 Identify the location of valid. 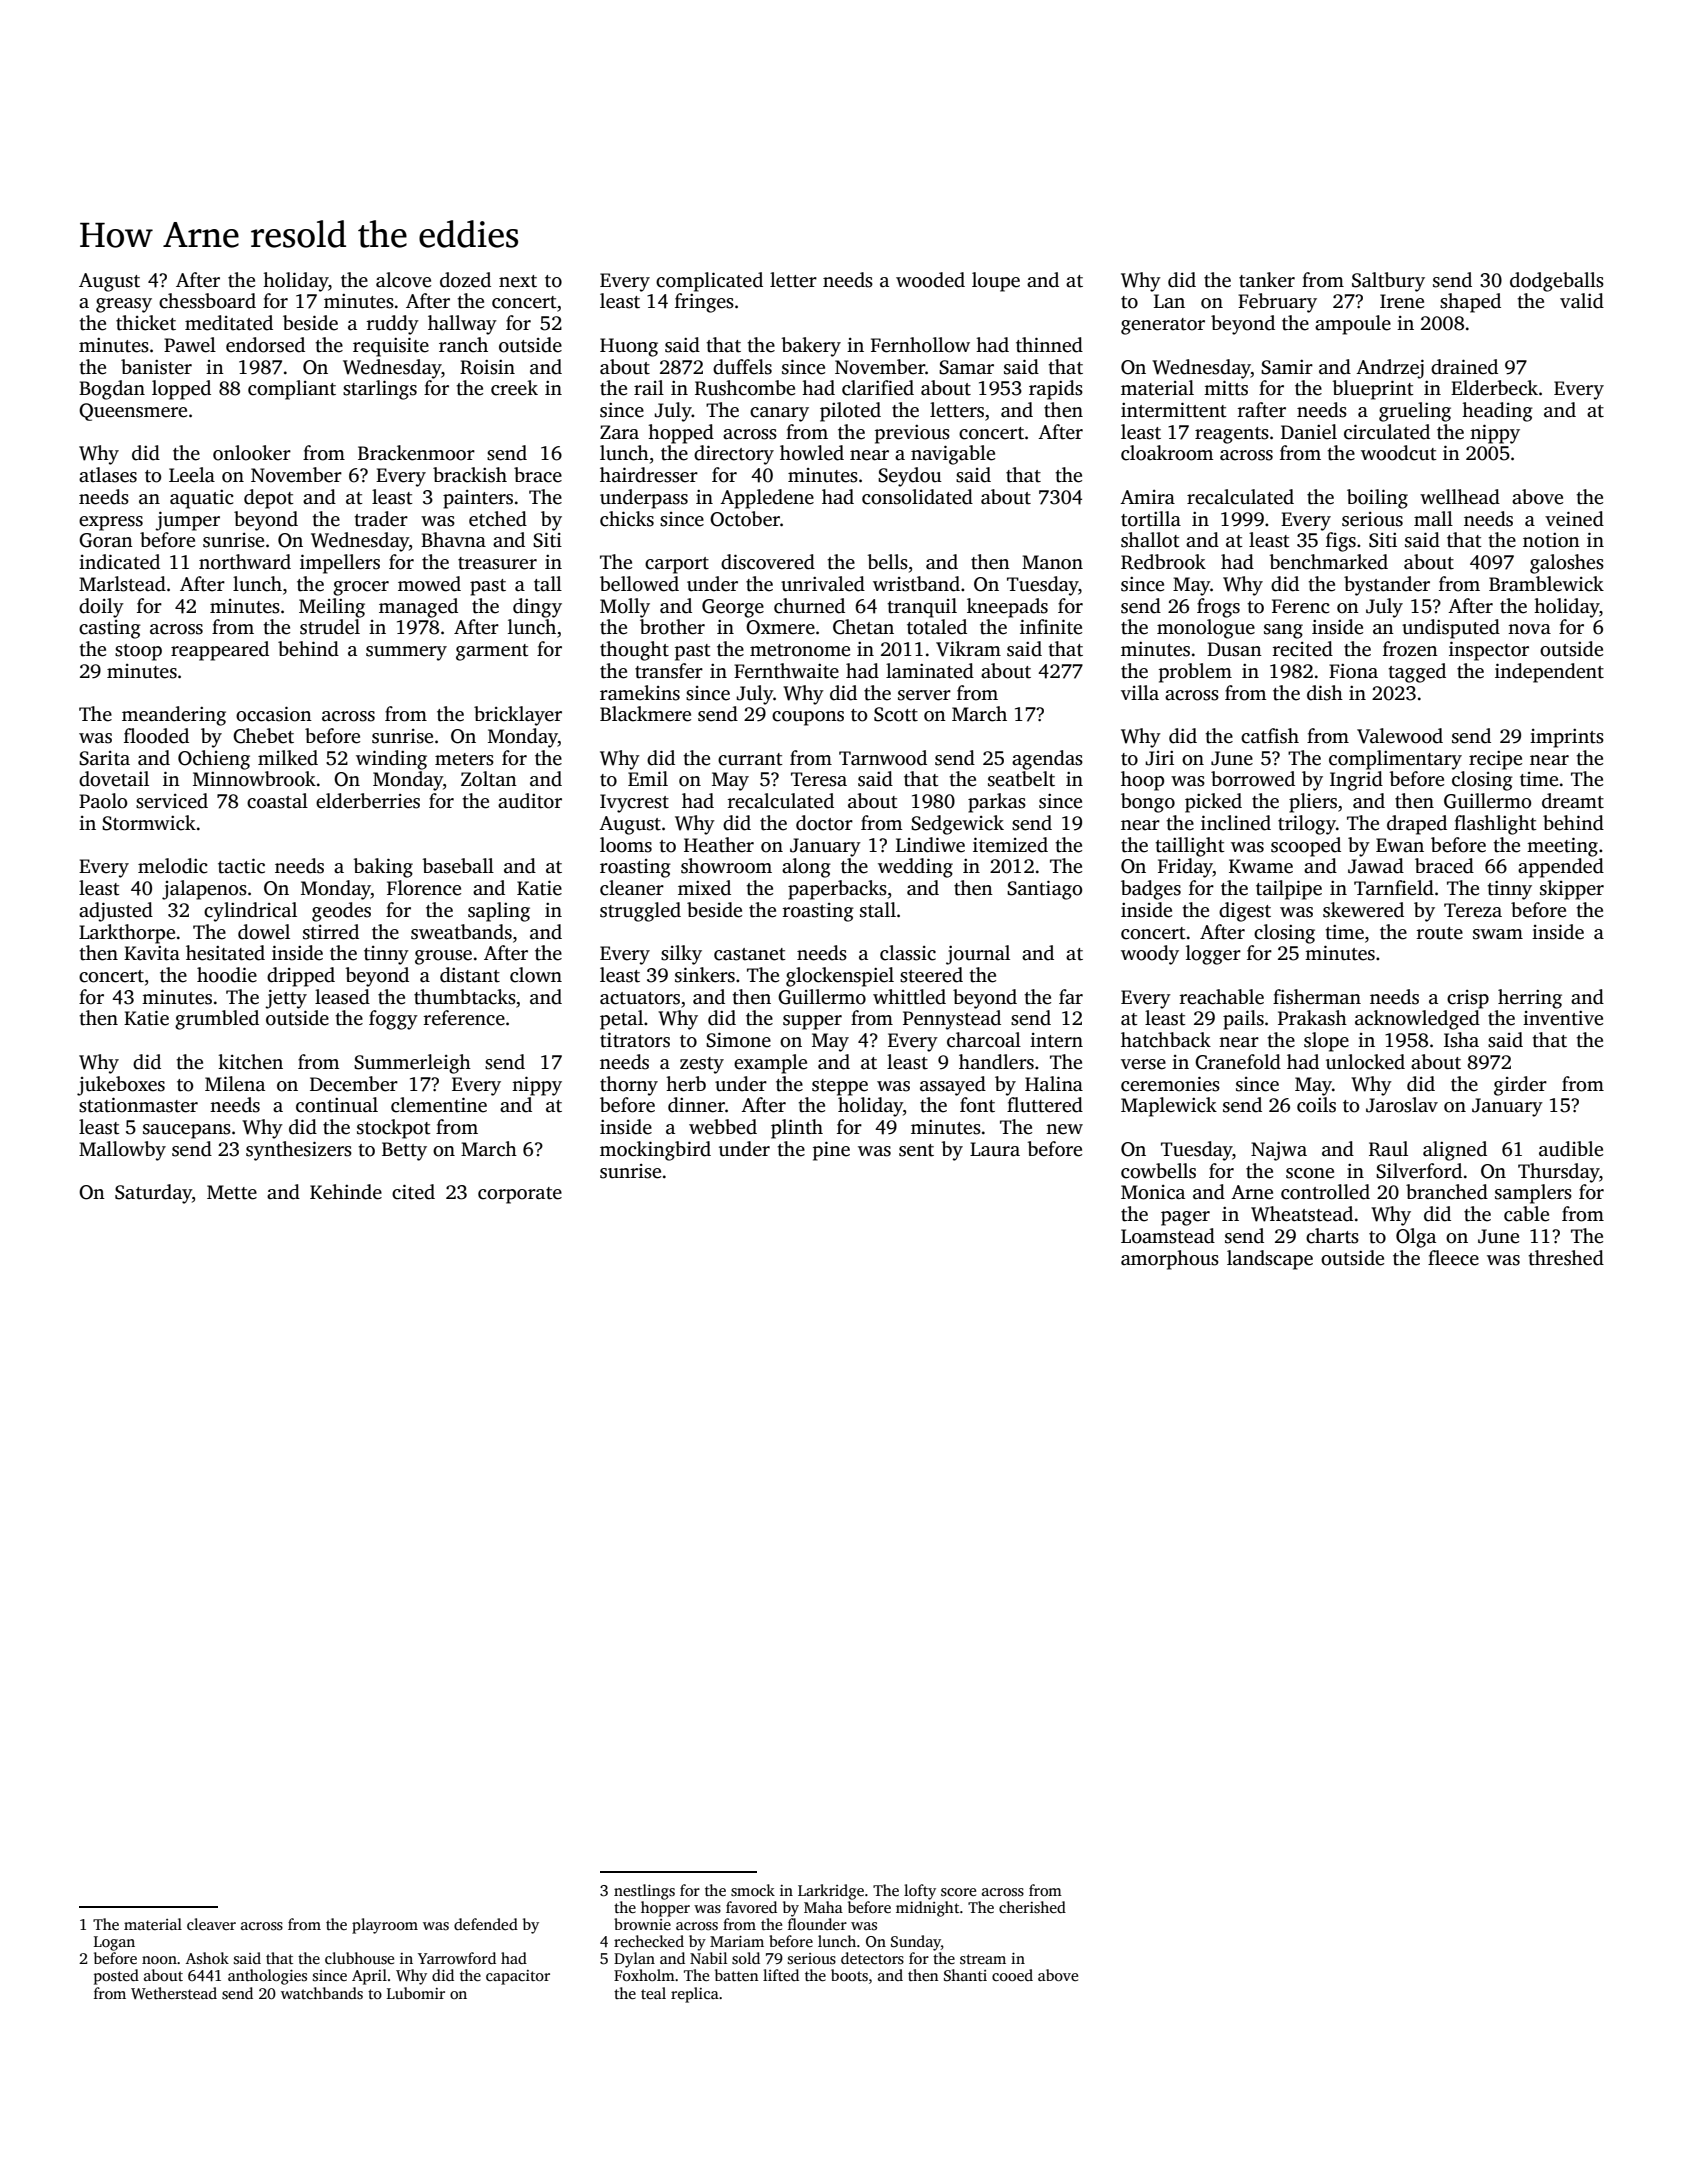
(1582, 301).
